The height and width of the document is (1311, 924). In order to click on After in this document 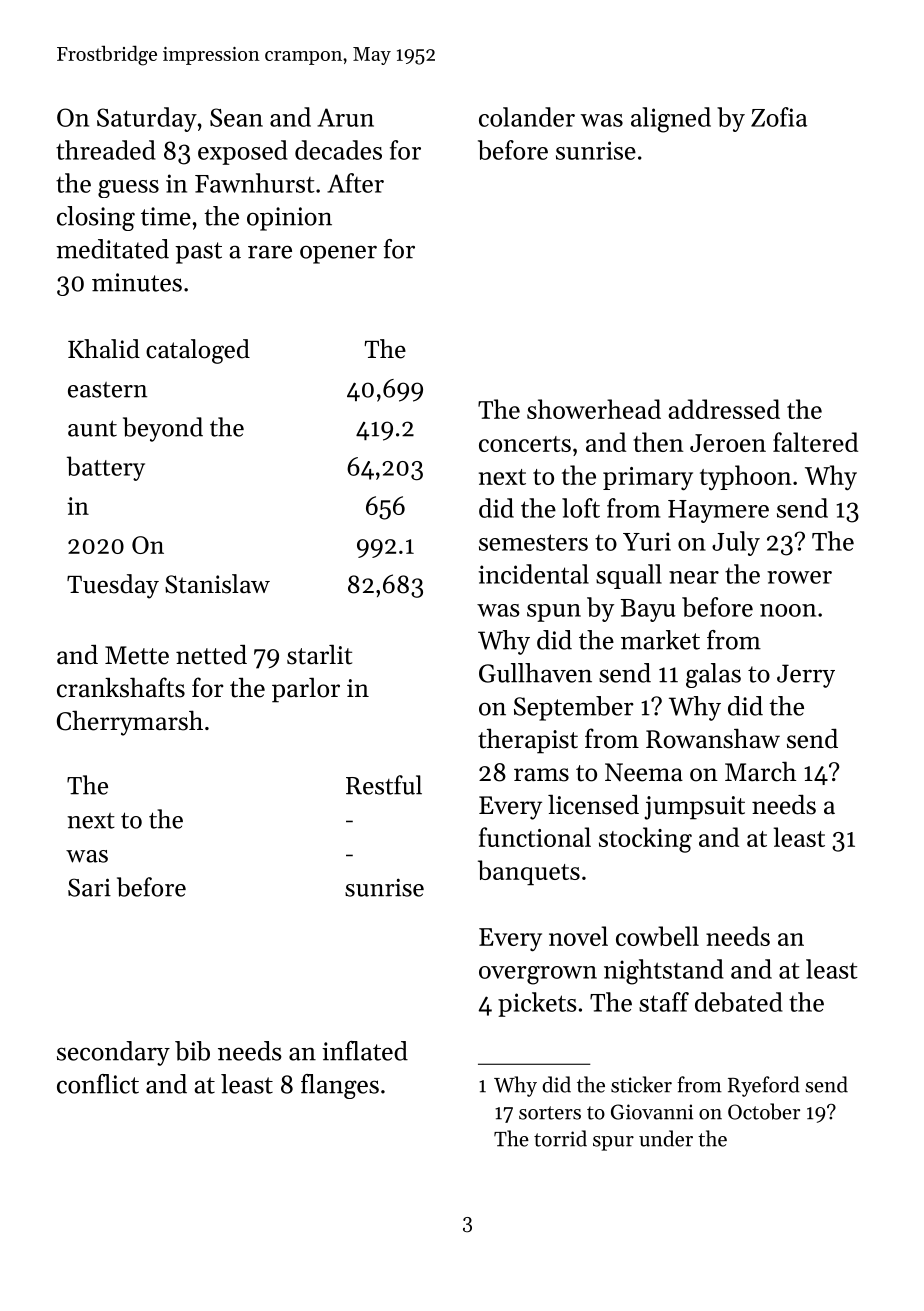, I will do `click(355, 183)`.
